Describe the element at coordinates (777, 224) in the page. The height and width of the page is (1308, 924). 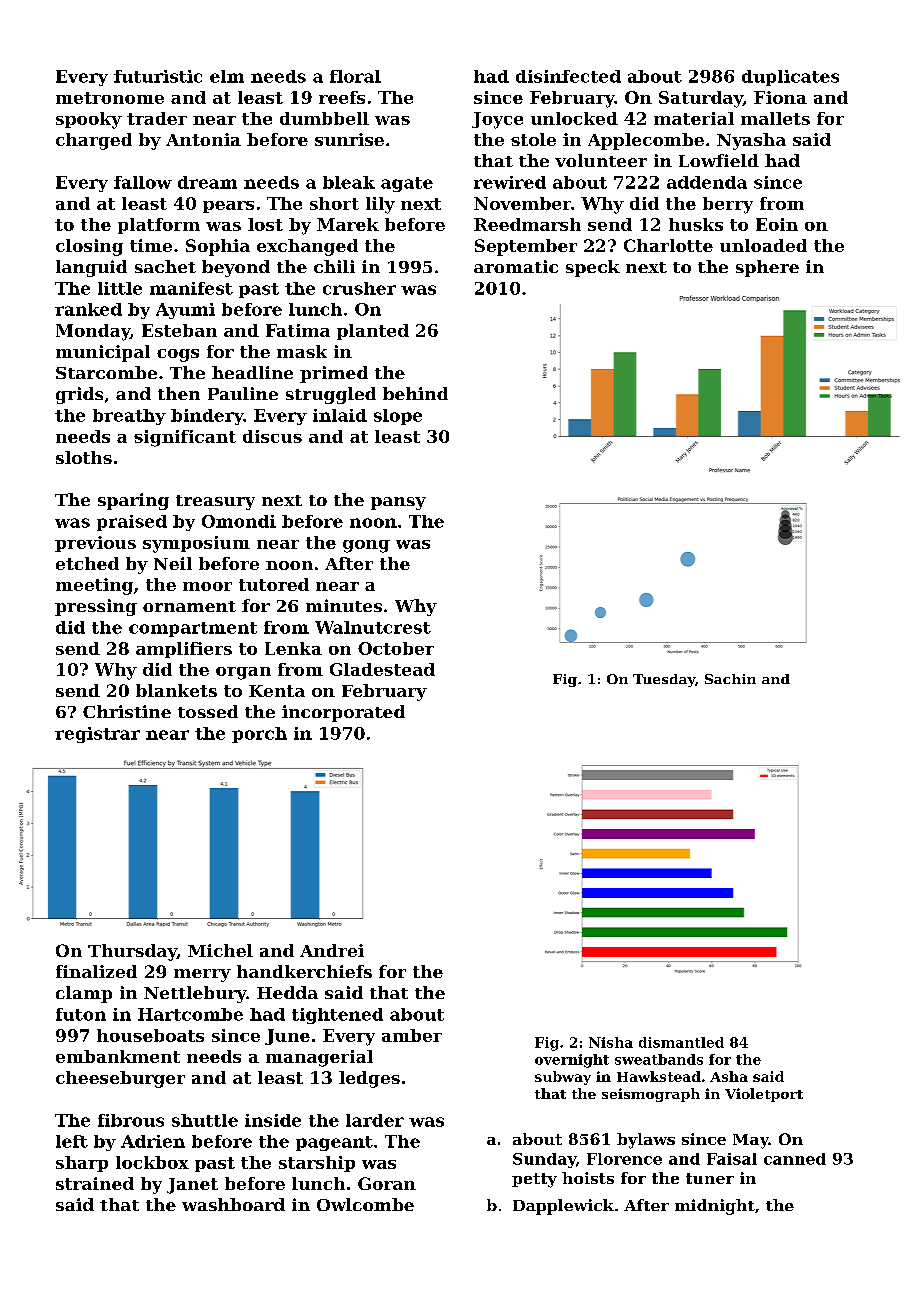
I see `Eoin` at that location.
